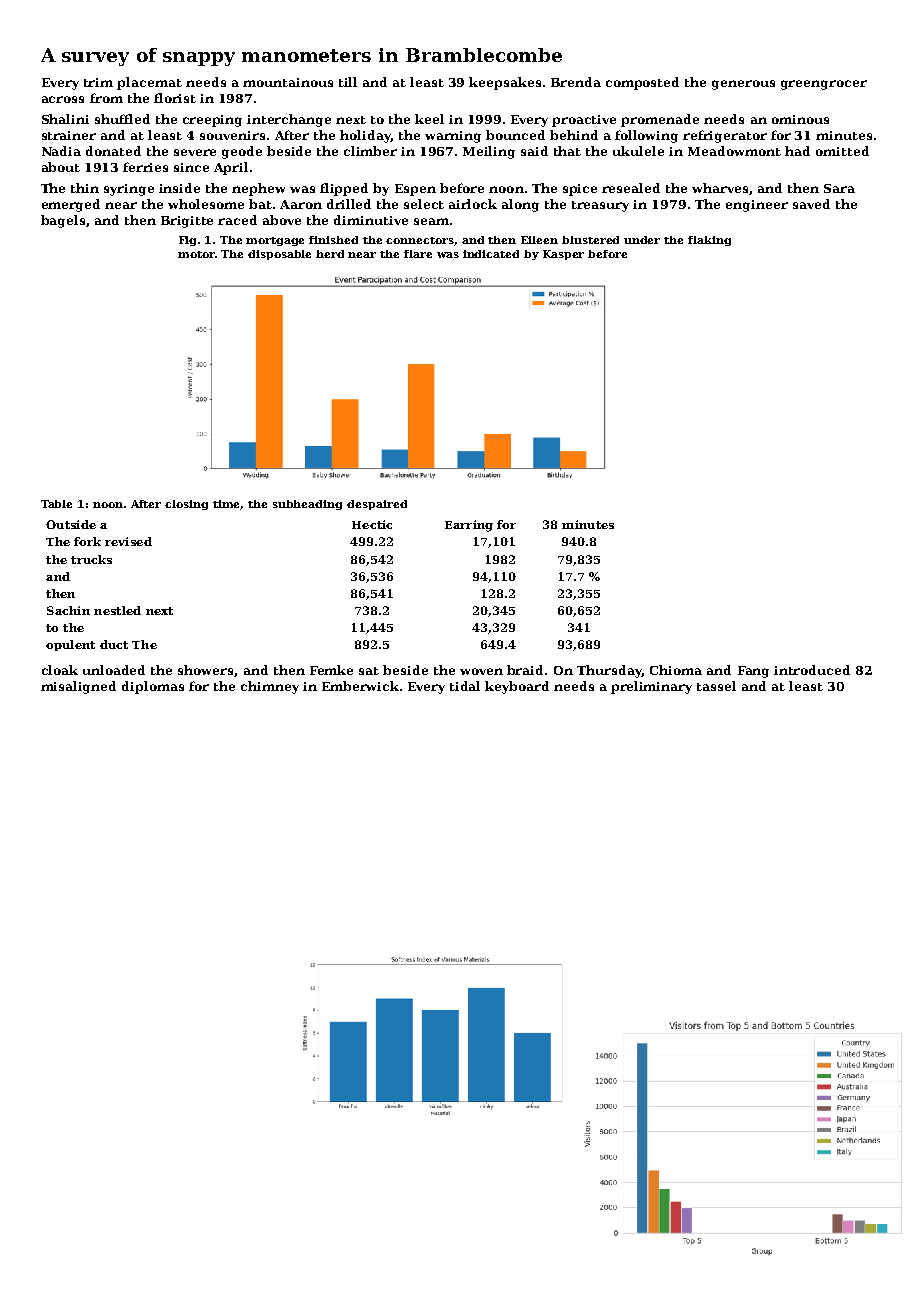  I want to click on Earring, so click(469, 526).
